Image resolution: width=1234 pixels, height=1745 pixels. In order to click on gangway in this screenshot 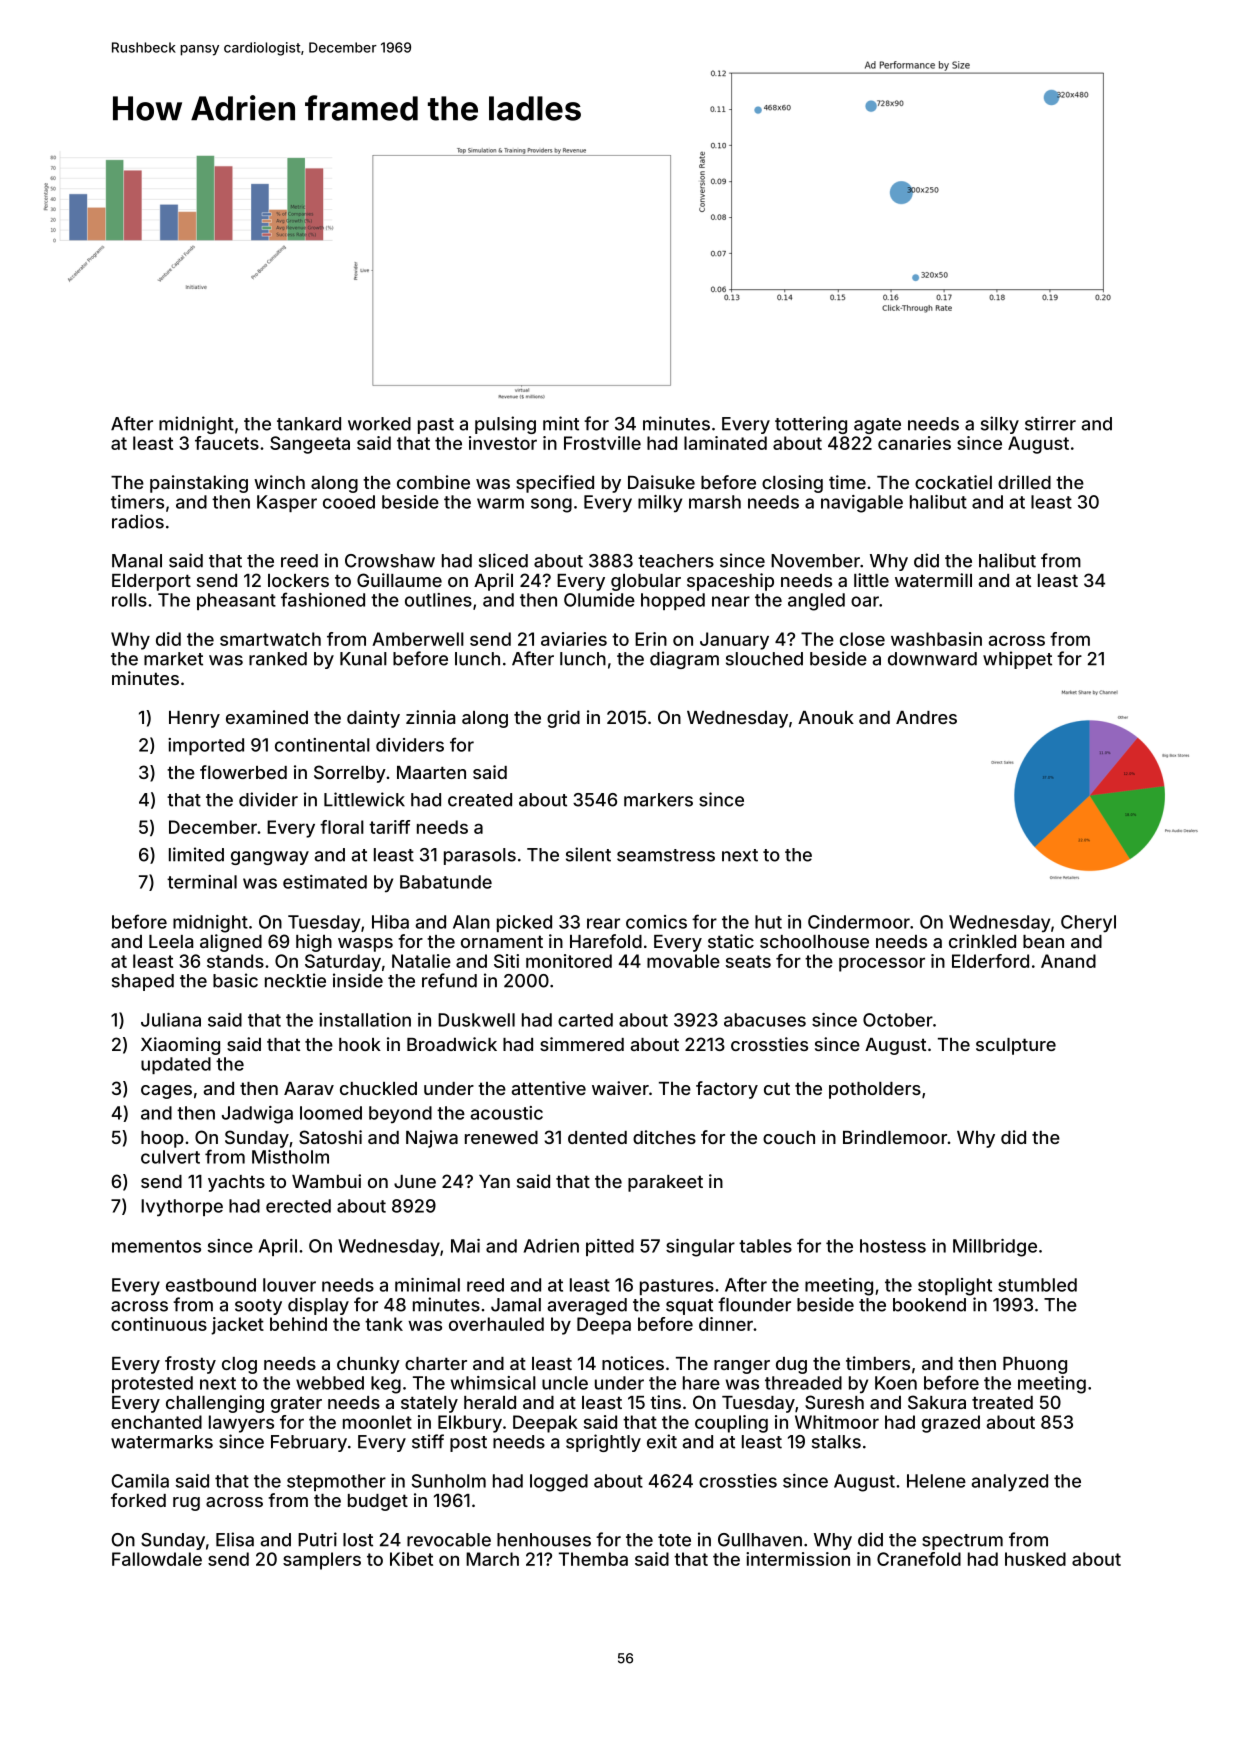, I will do `click(270, 858)`.
